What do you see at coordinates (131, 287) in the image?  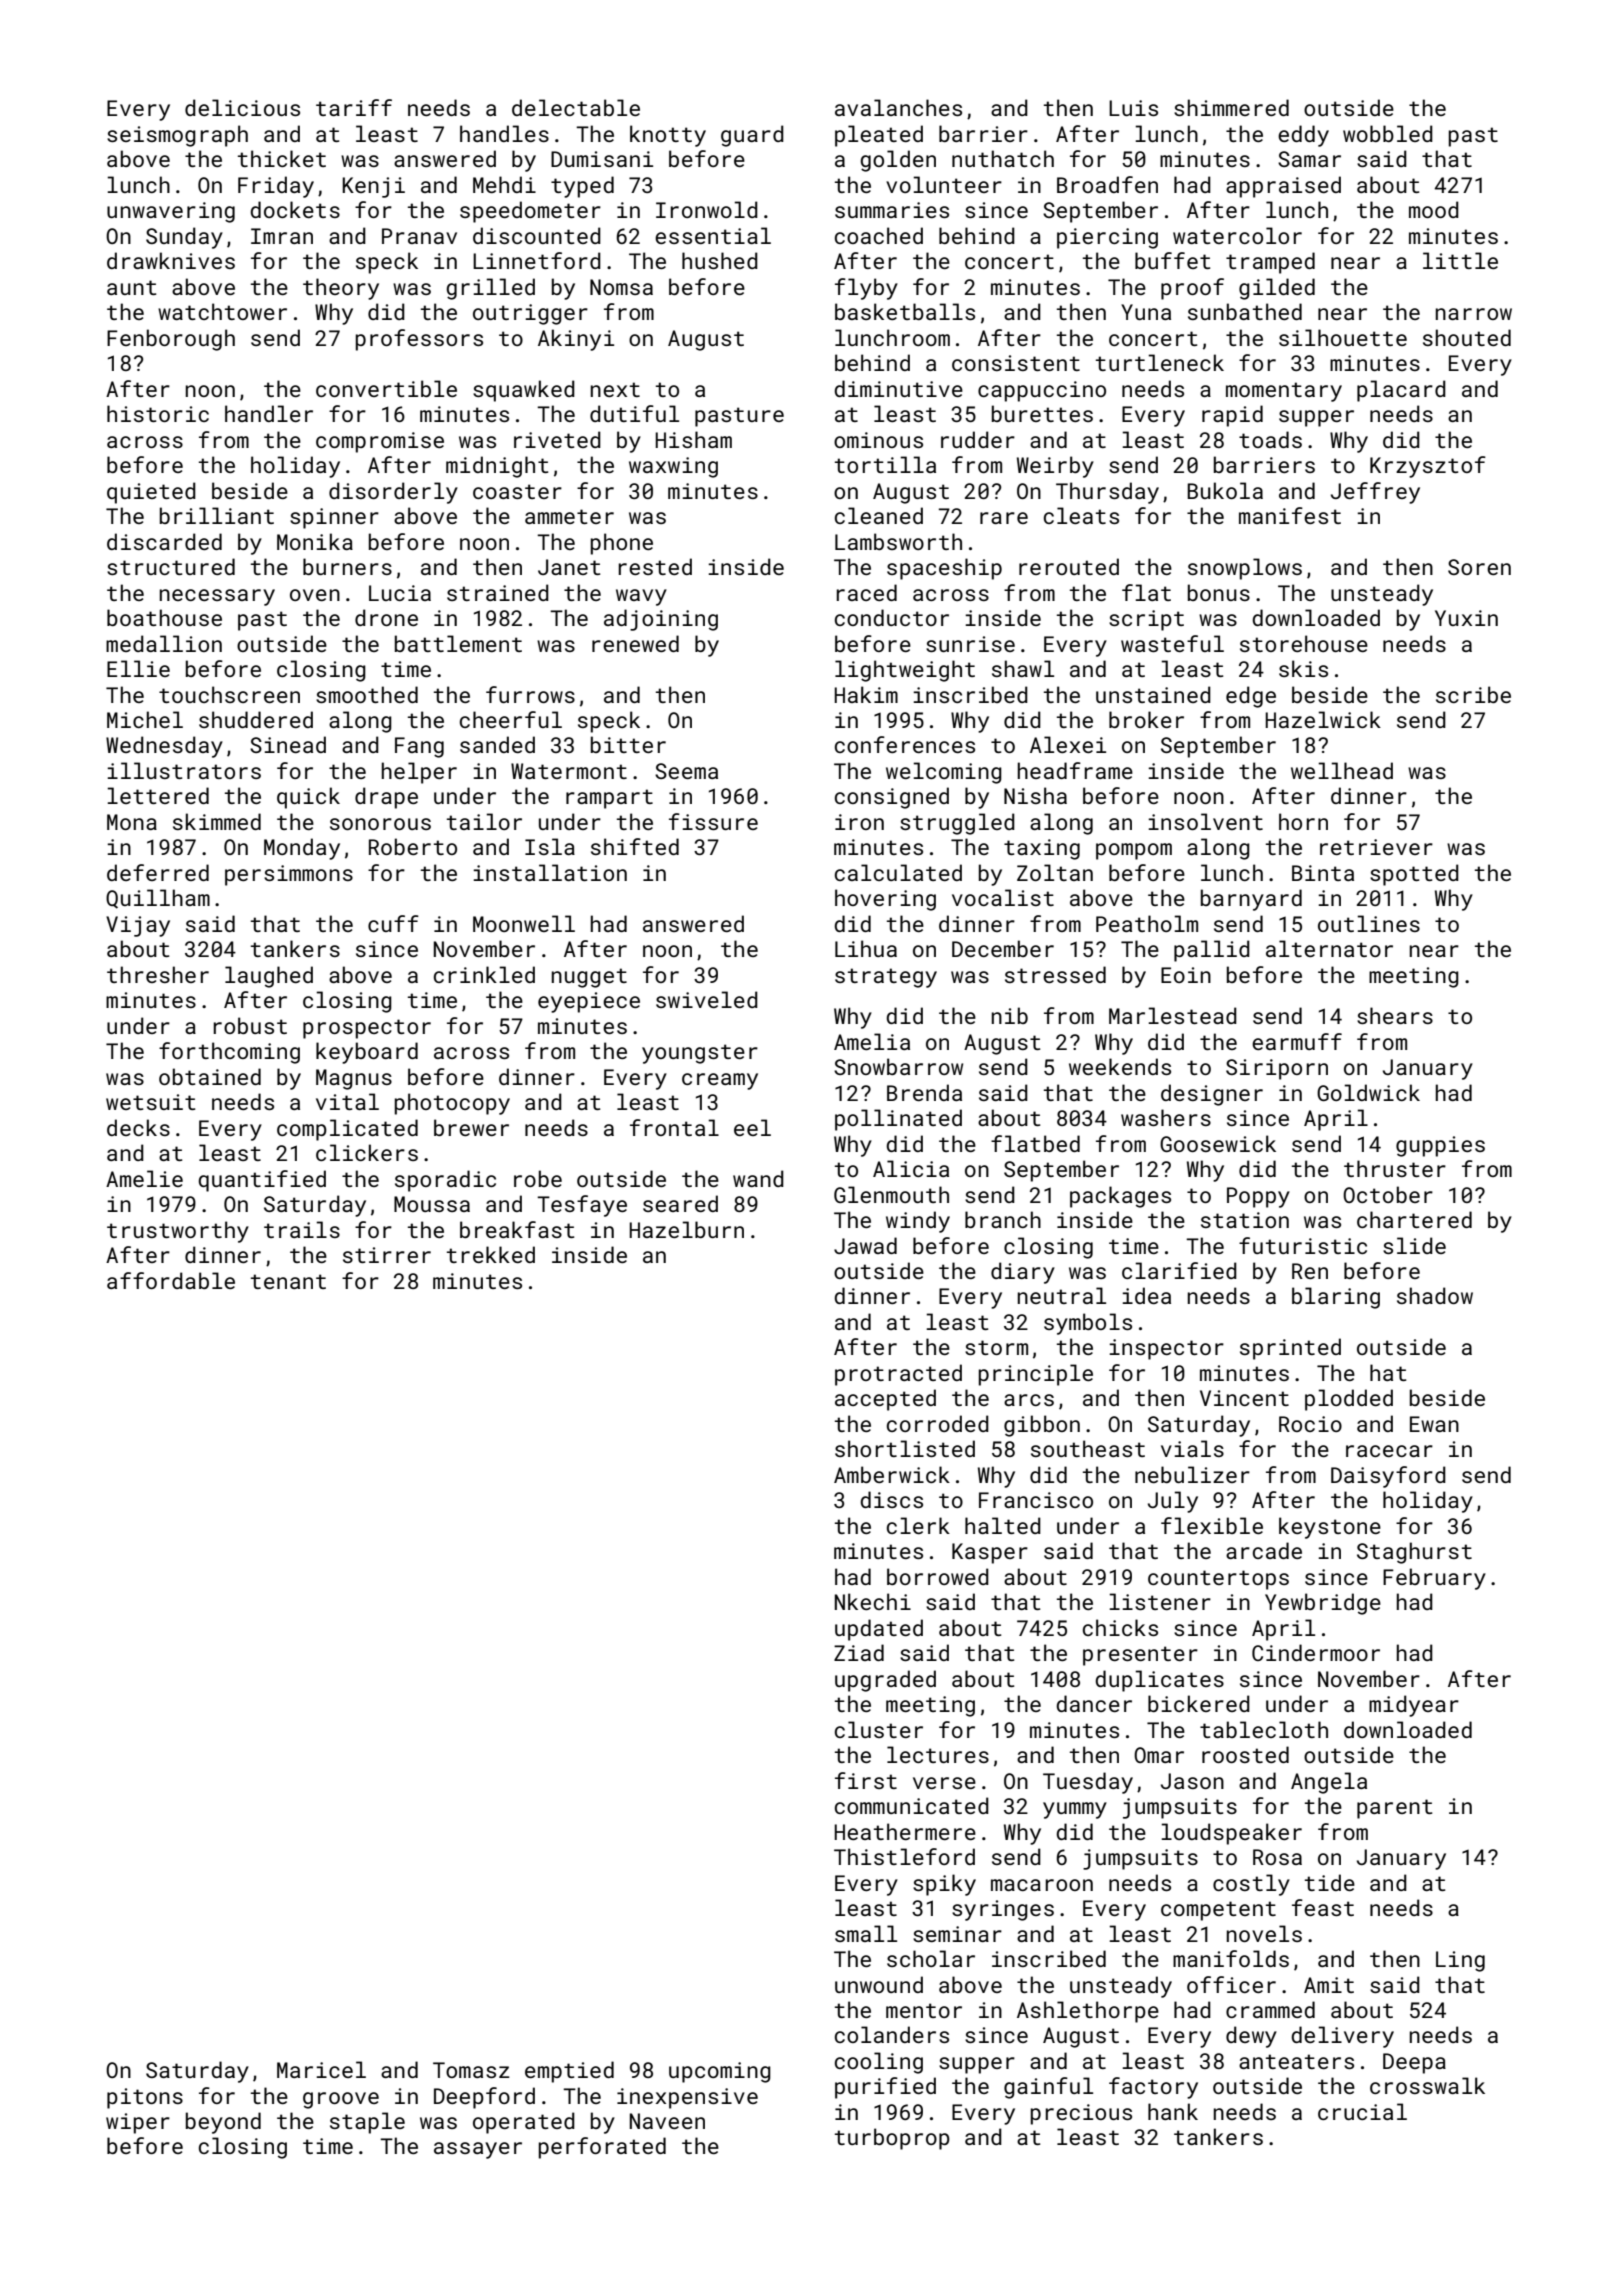 I see `aunt` at bounding box center [131, 287].
